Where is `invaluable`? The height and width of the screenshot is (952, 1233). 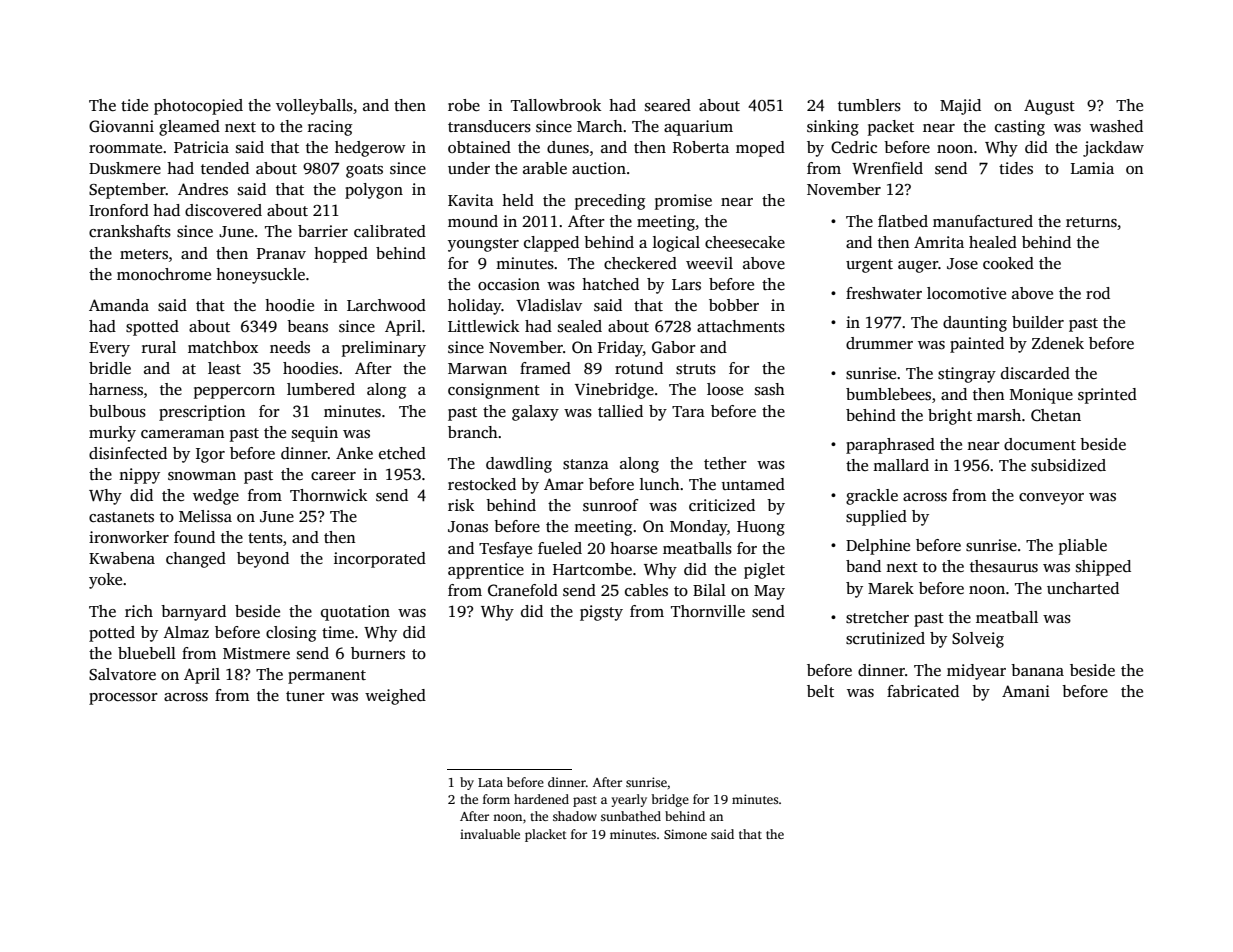 invaluable is located at coordinates (490, 834).
